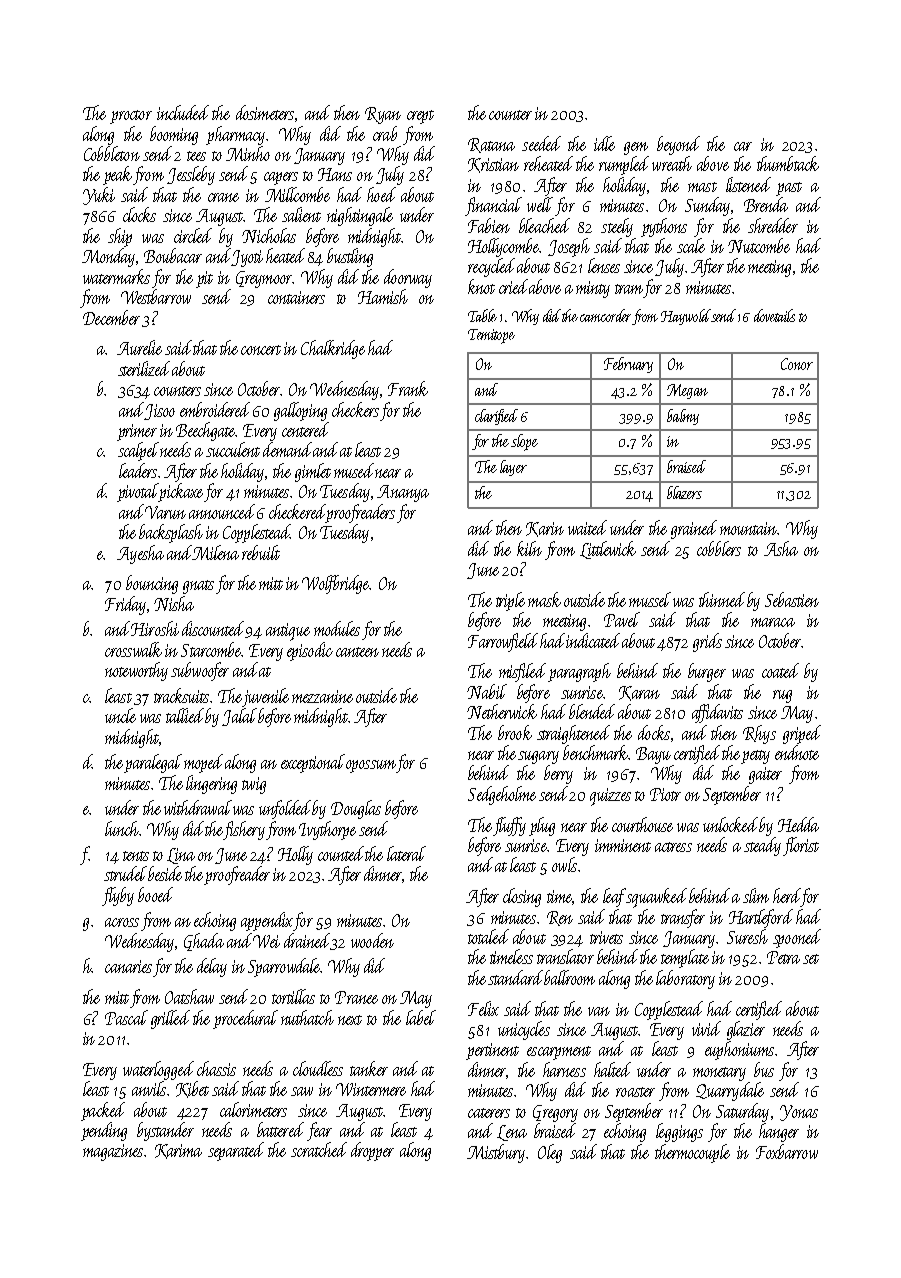 The width and height of the page is (901, 1278). I want to click on gnats, so click(198, 587).
